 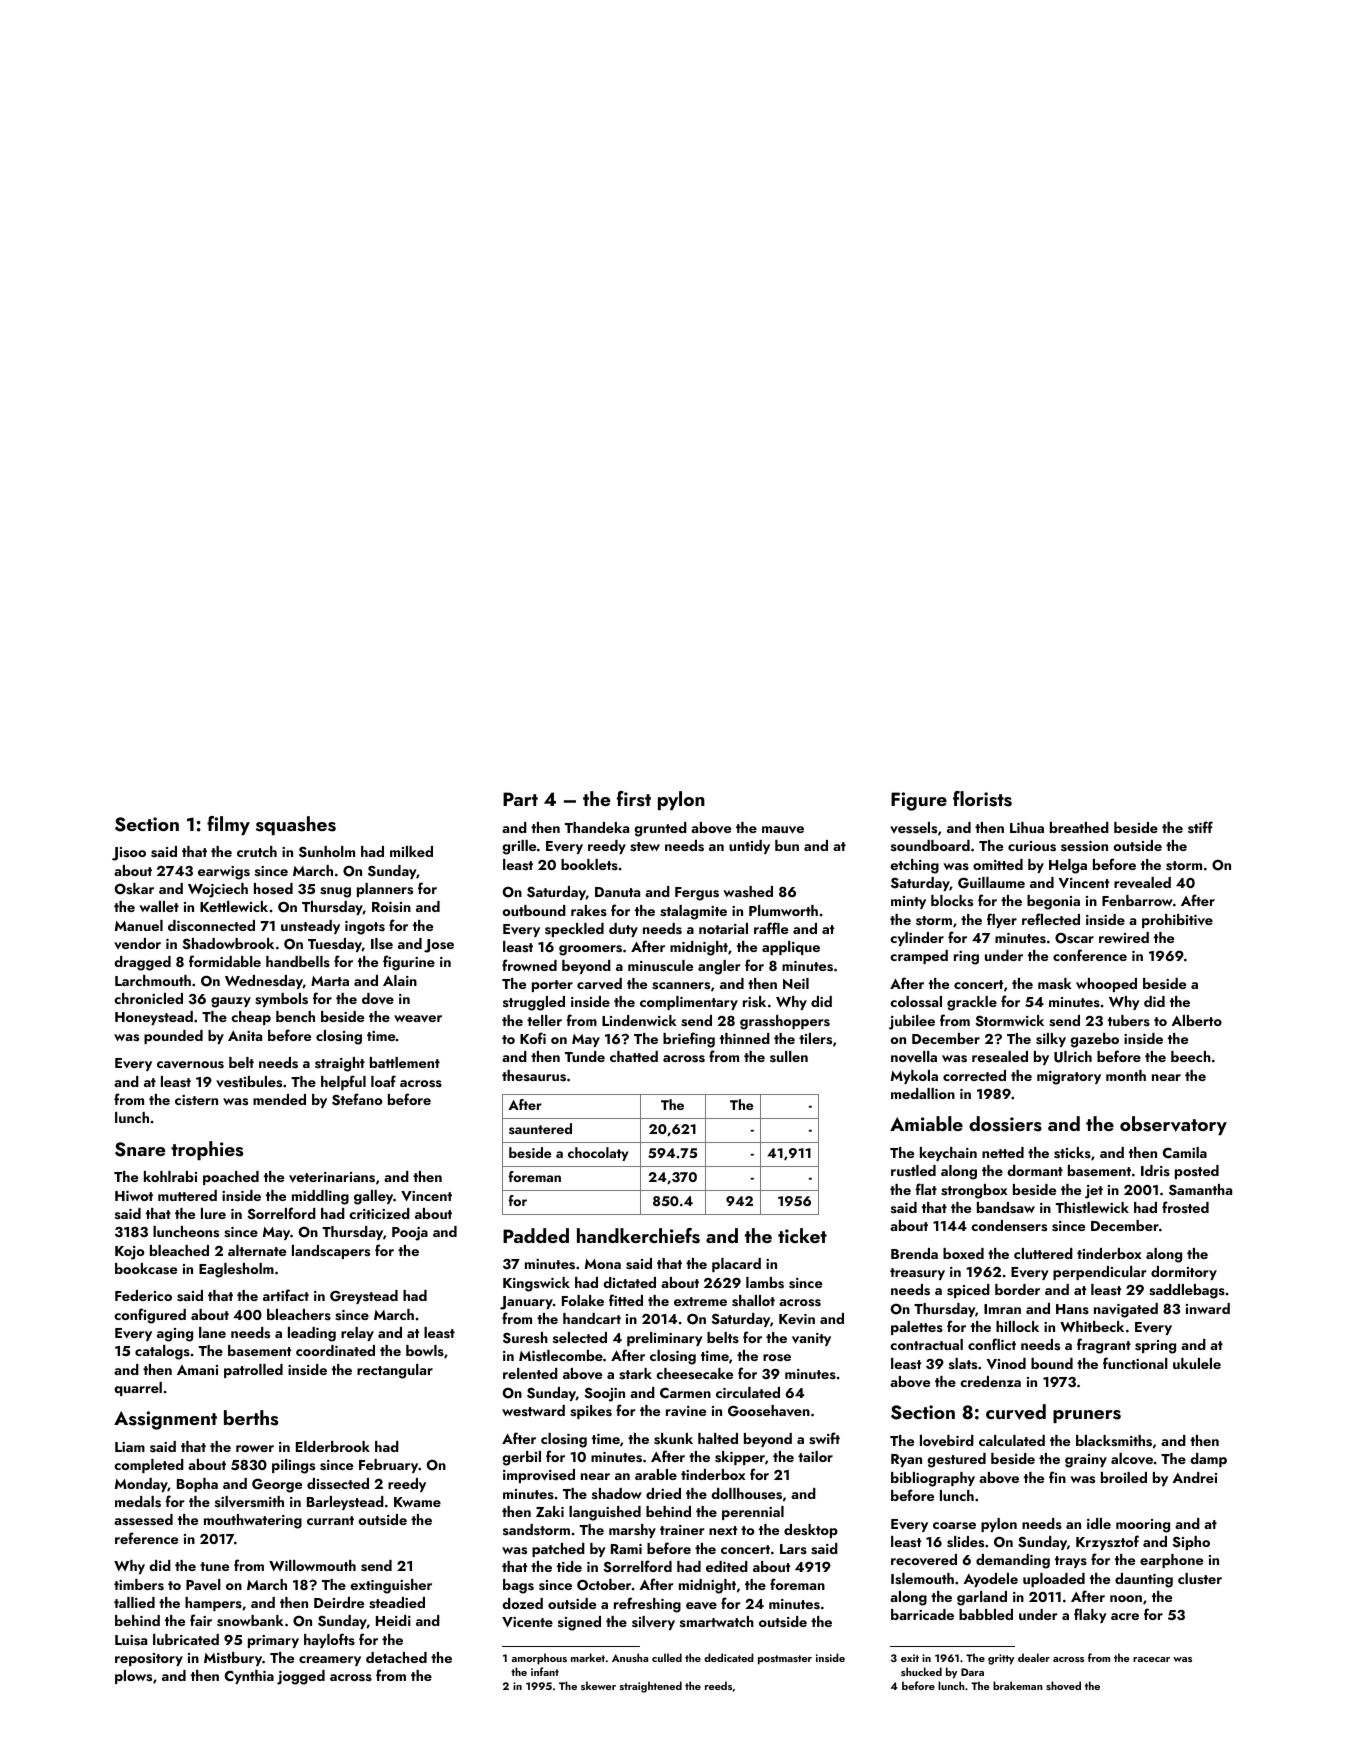 What do you see at coordinates (1063, 1685) in the image?
I see `shoved` at bounding box center [1063, 1685].
